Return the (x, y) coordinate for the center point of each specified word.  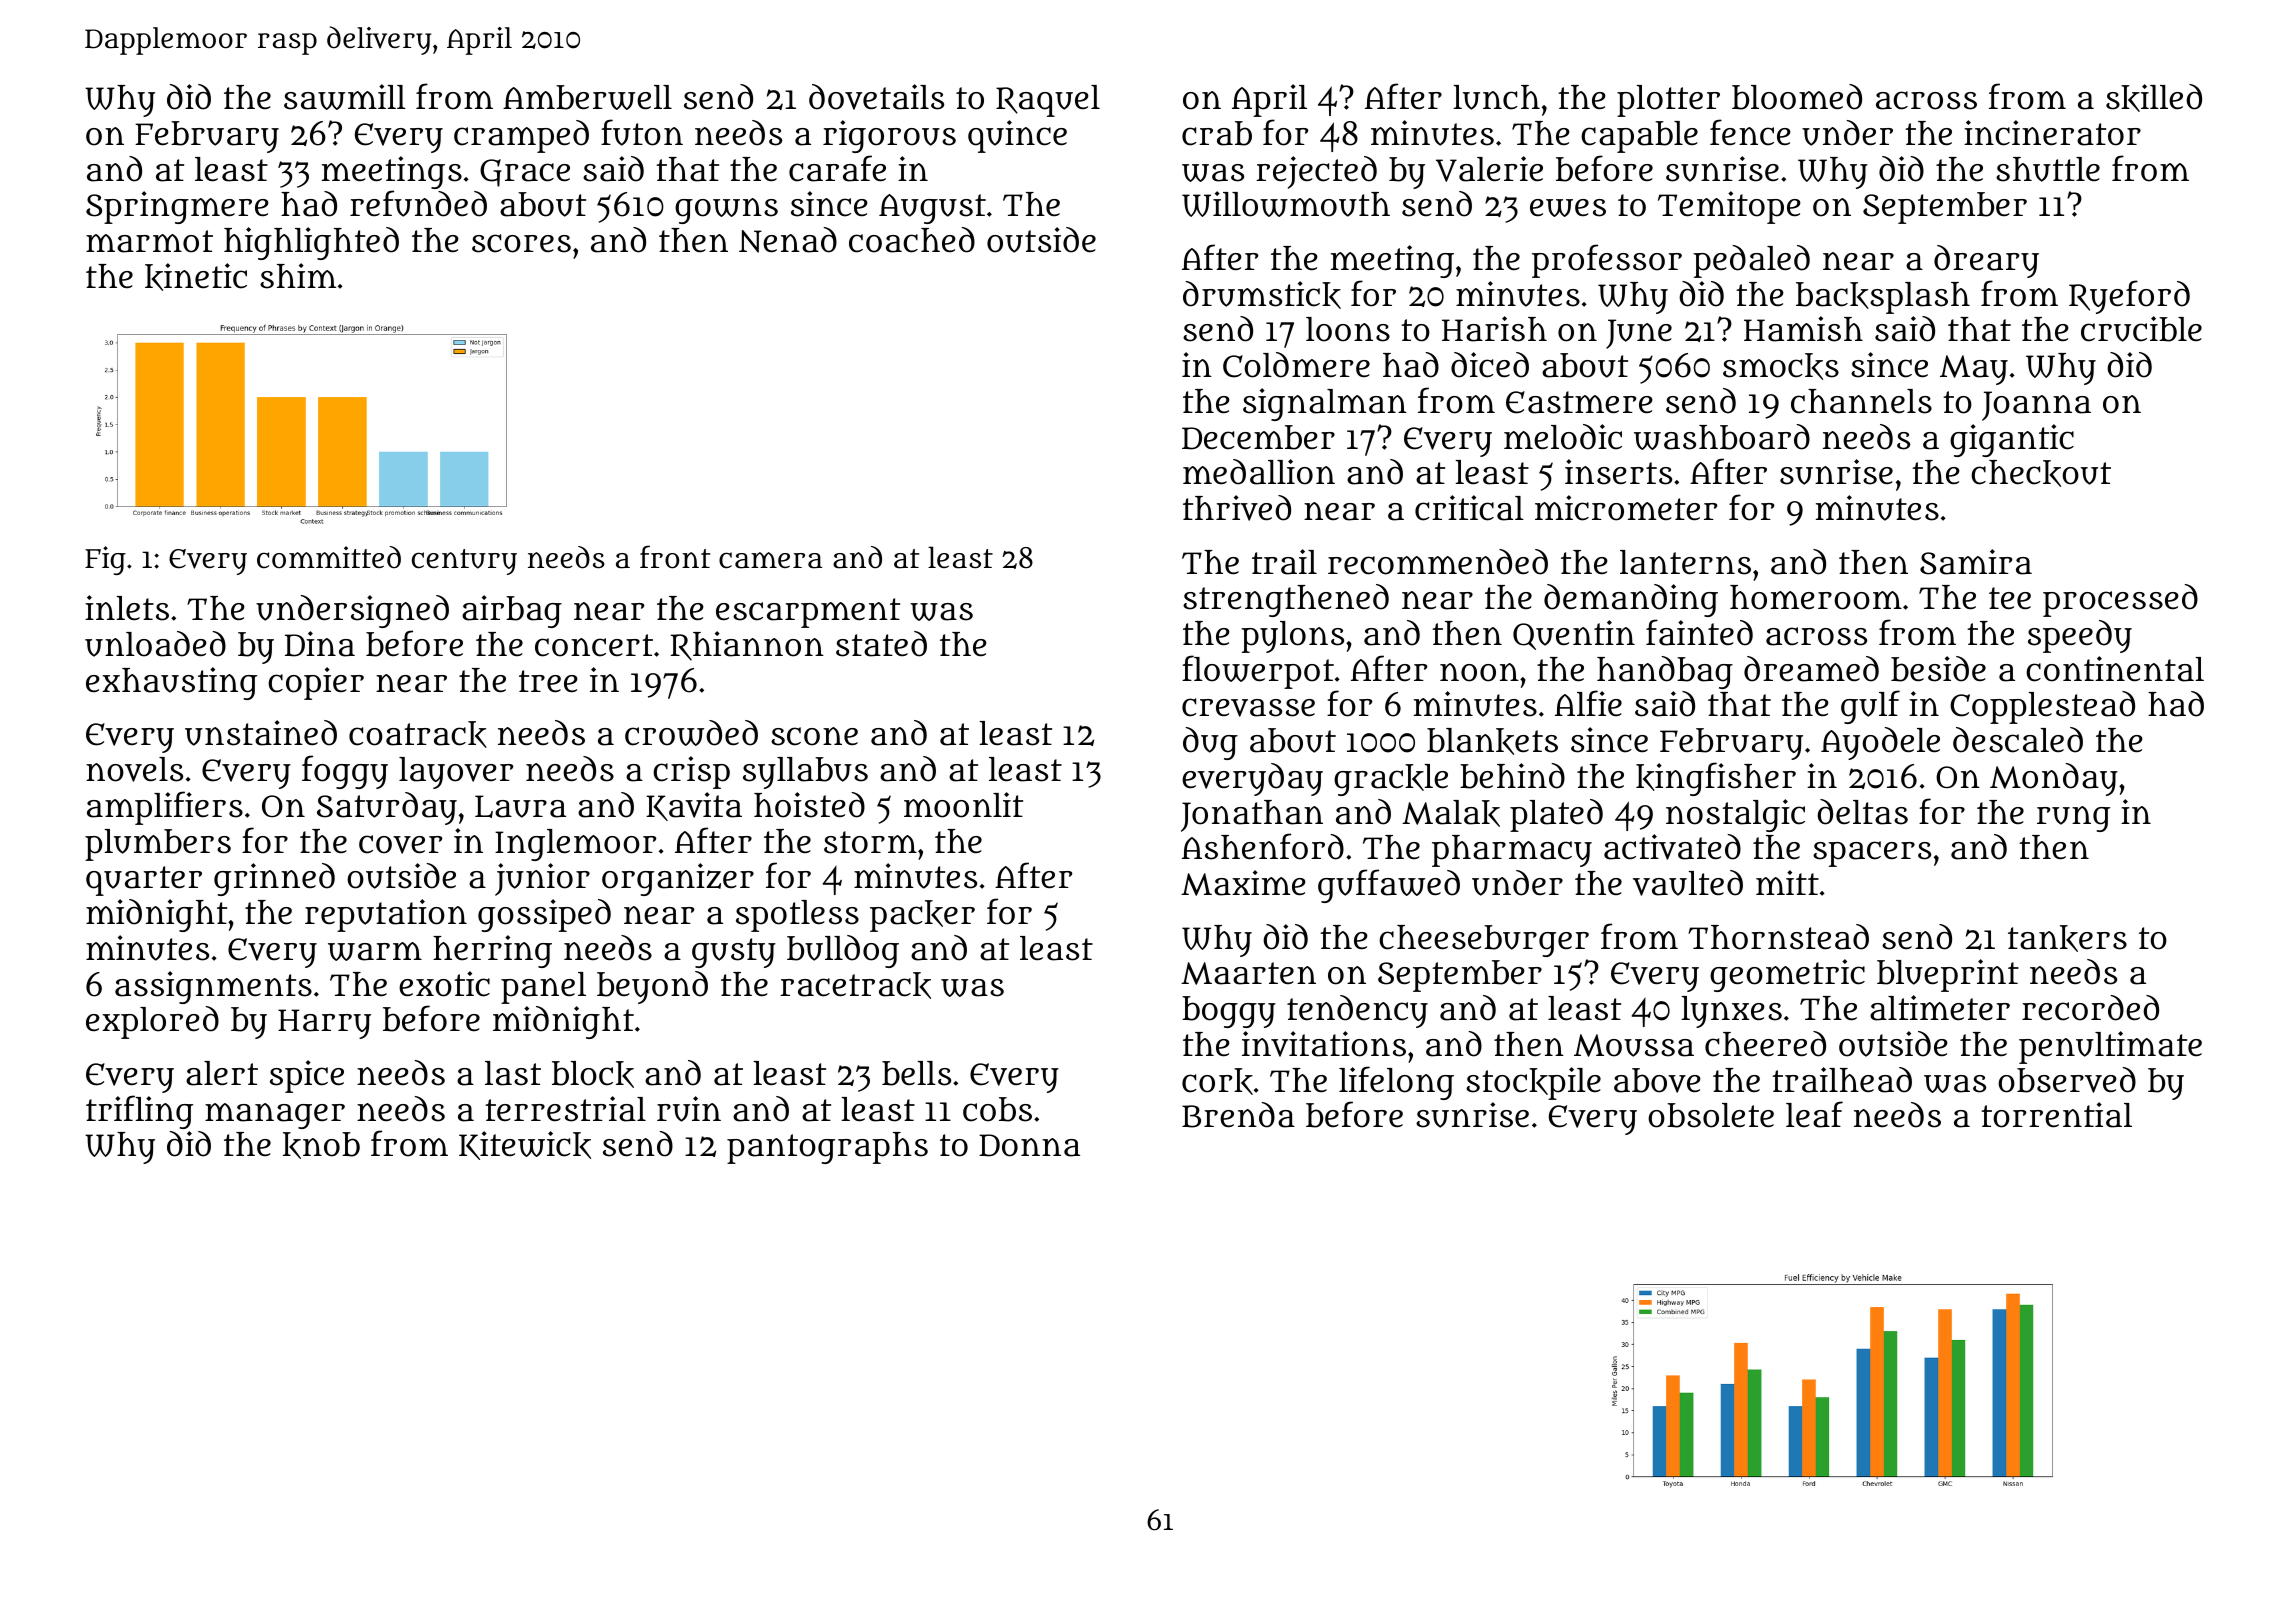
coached (912, 240)
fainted (1699, 632)
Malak (1451, 813)
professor (1607, 261)
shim (298, 276)
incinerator (2052, 133)
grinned (274, 879)
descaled (2018, 740)
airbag (512, 611)
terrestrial (565, 1109)
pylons (1292, 637)
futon (642, 132)
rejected (1316, 172)
